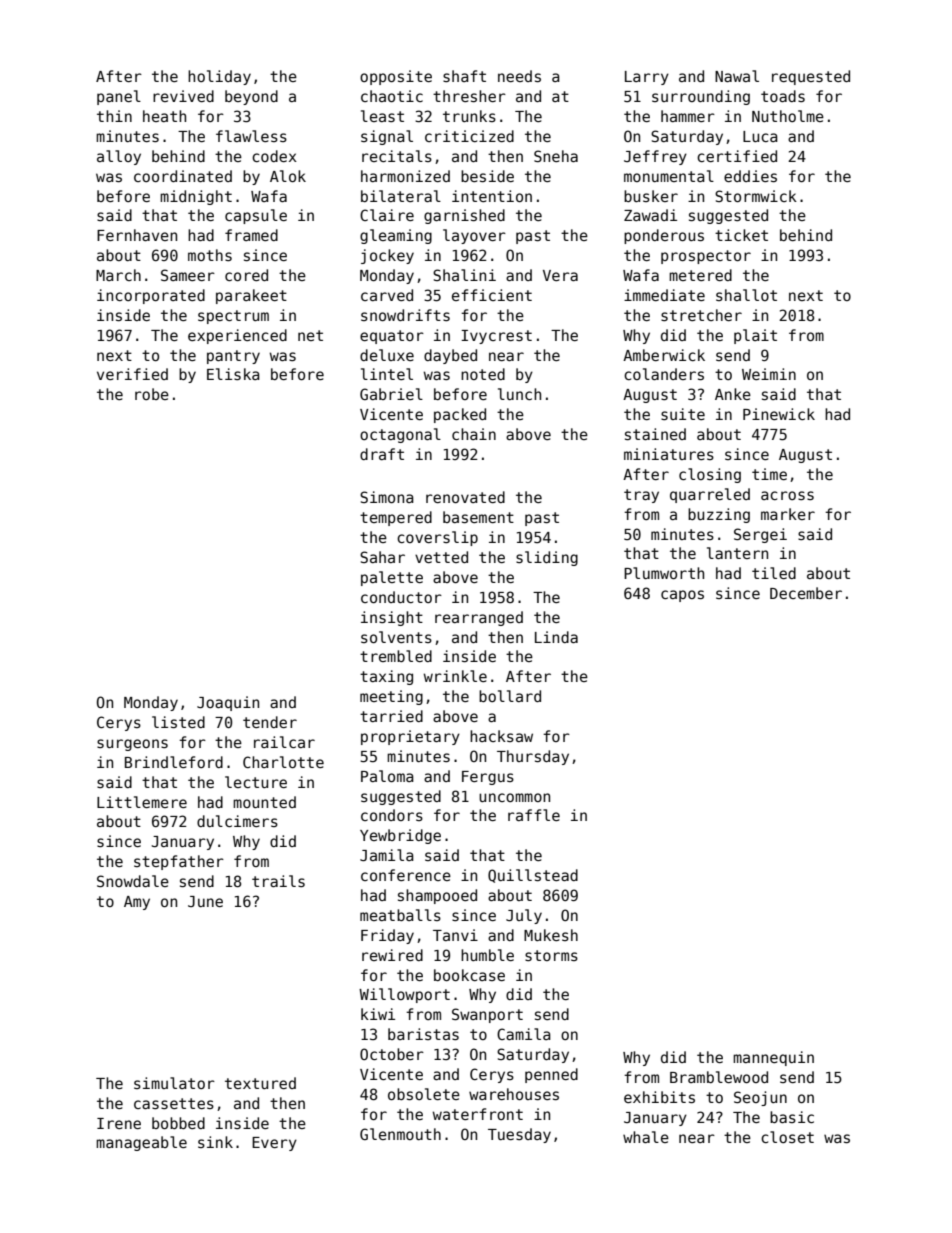 The height and width of the document is (1233, 952). I want to click on Nawal, so click(737, 76).
